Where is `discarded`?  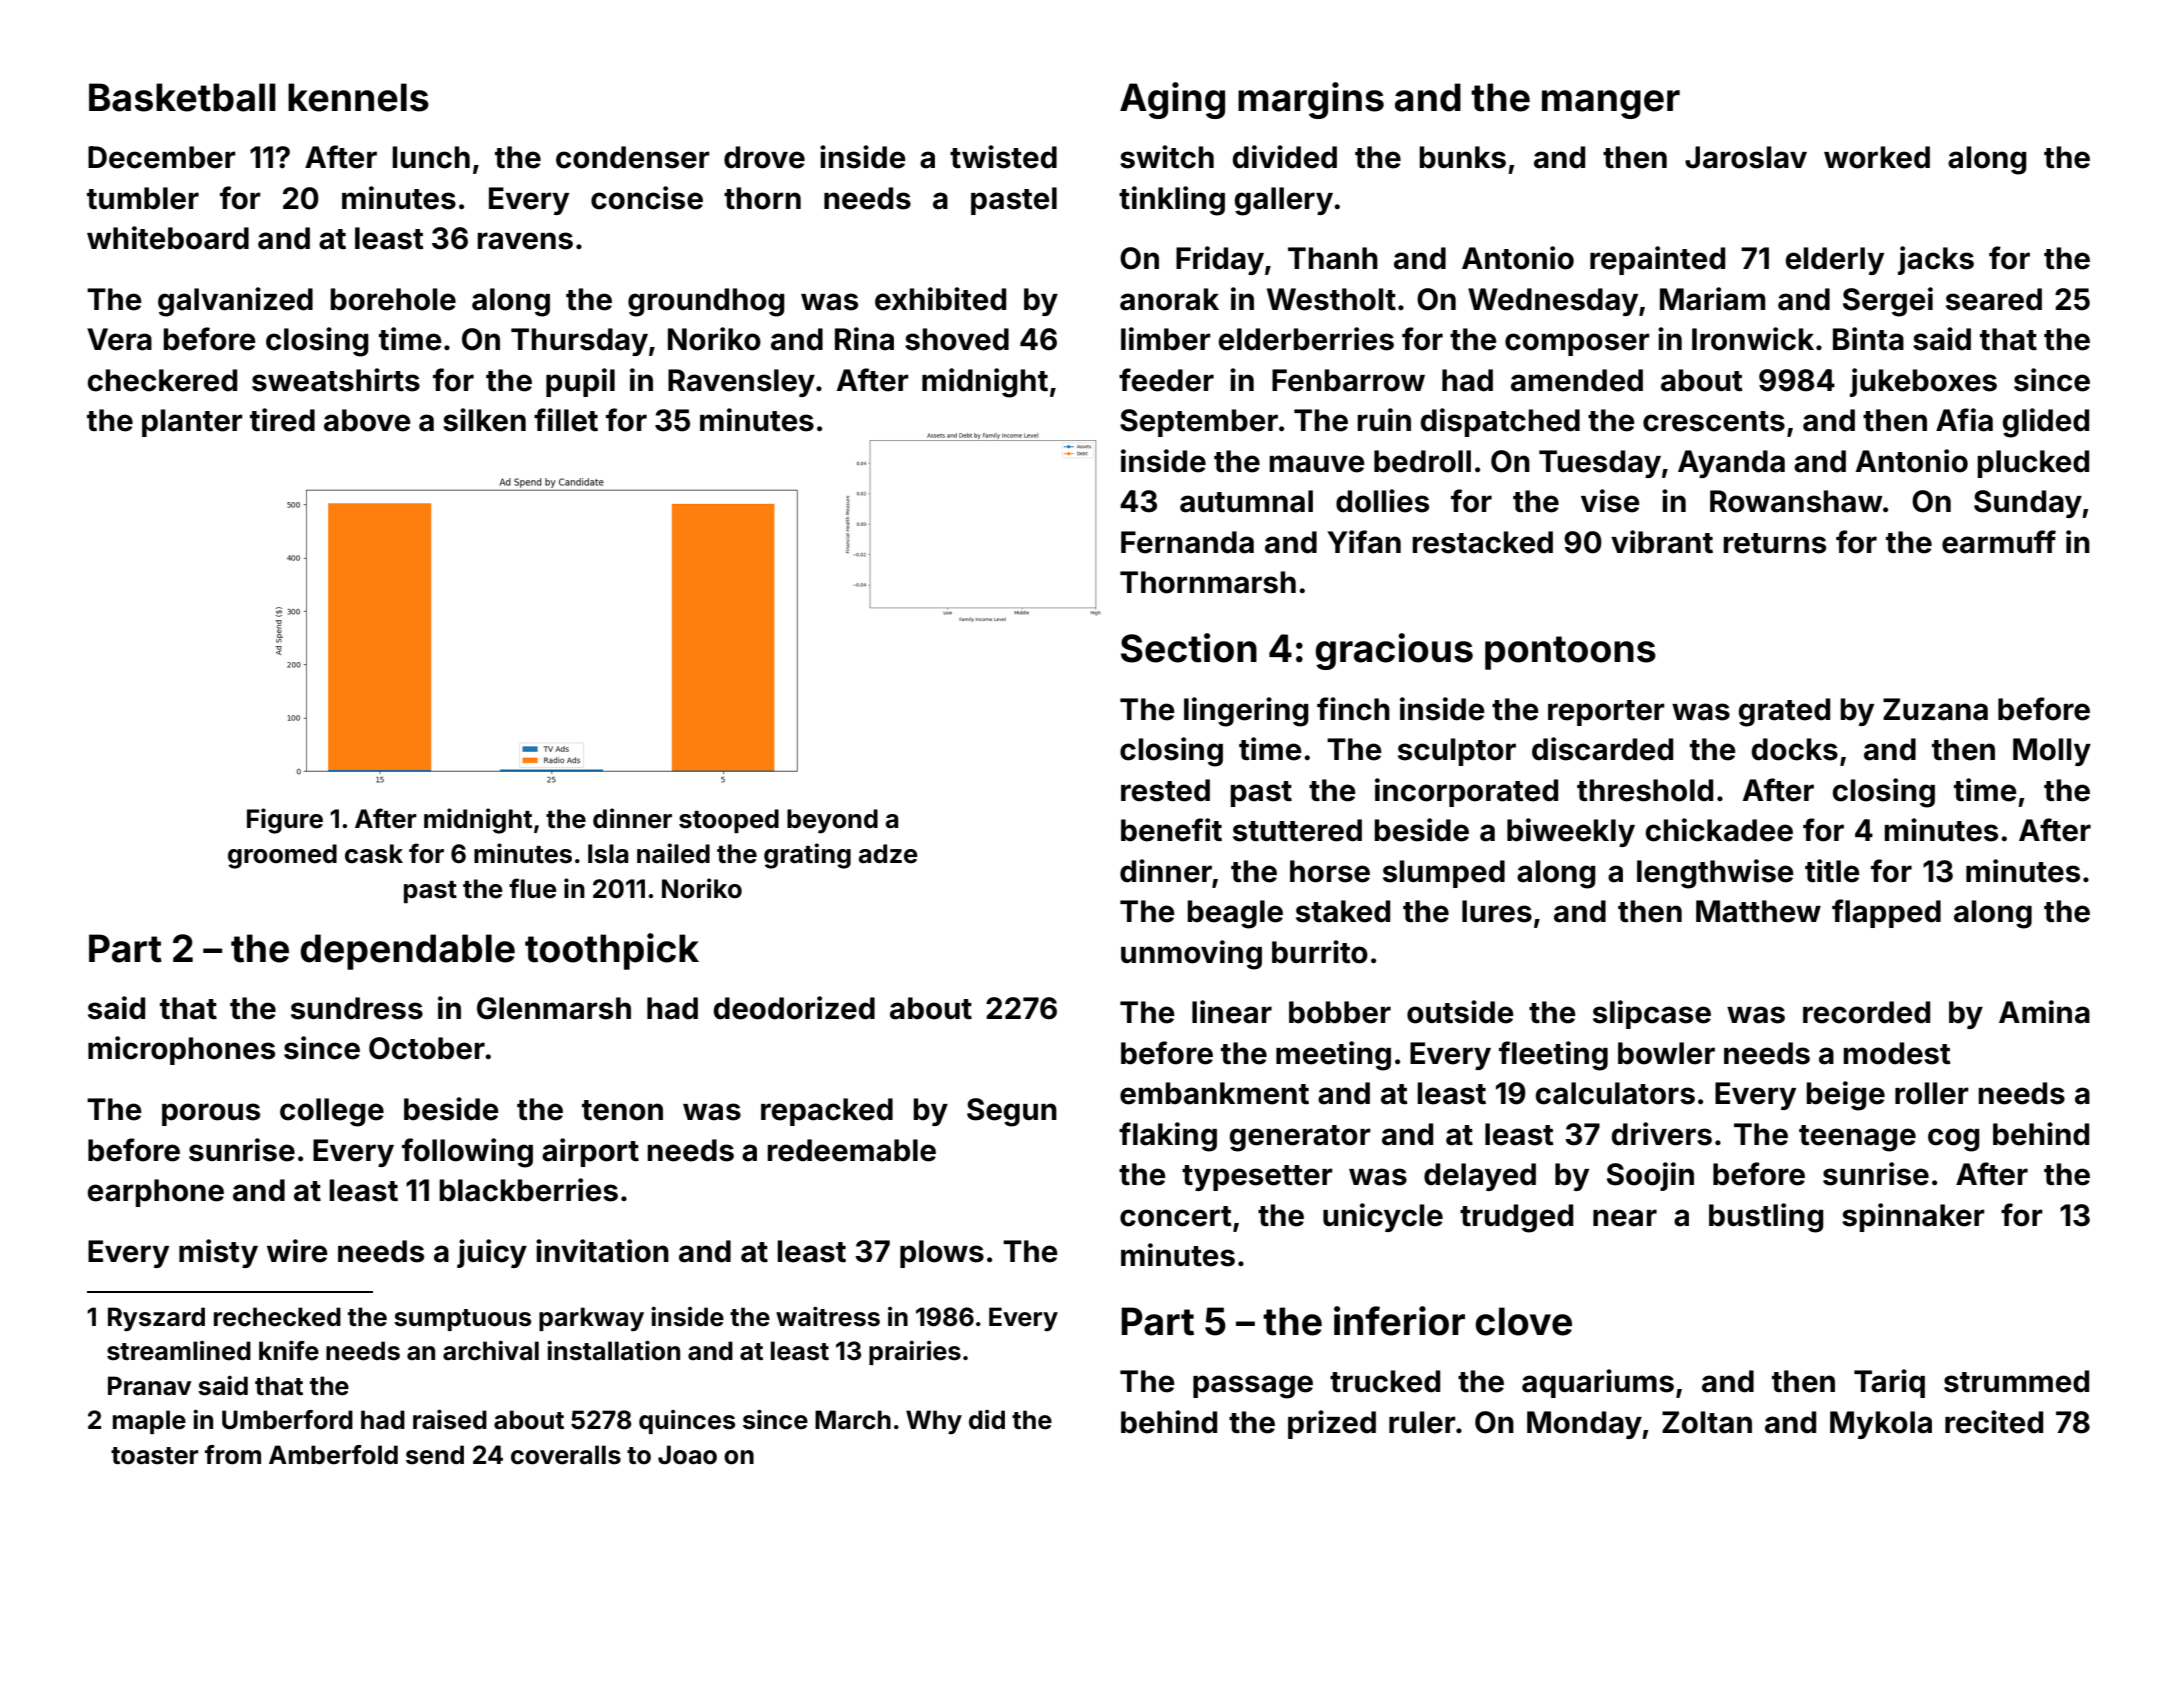
discarded is located at coordinates (1602, 749).
